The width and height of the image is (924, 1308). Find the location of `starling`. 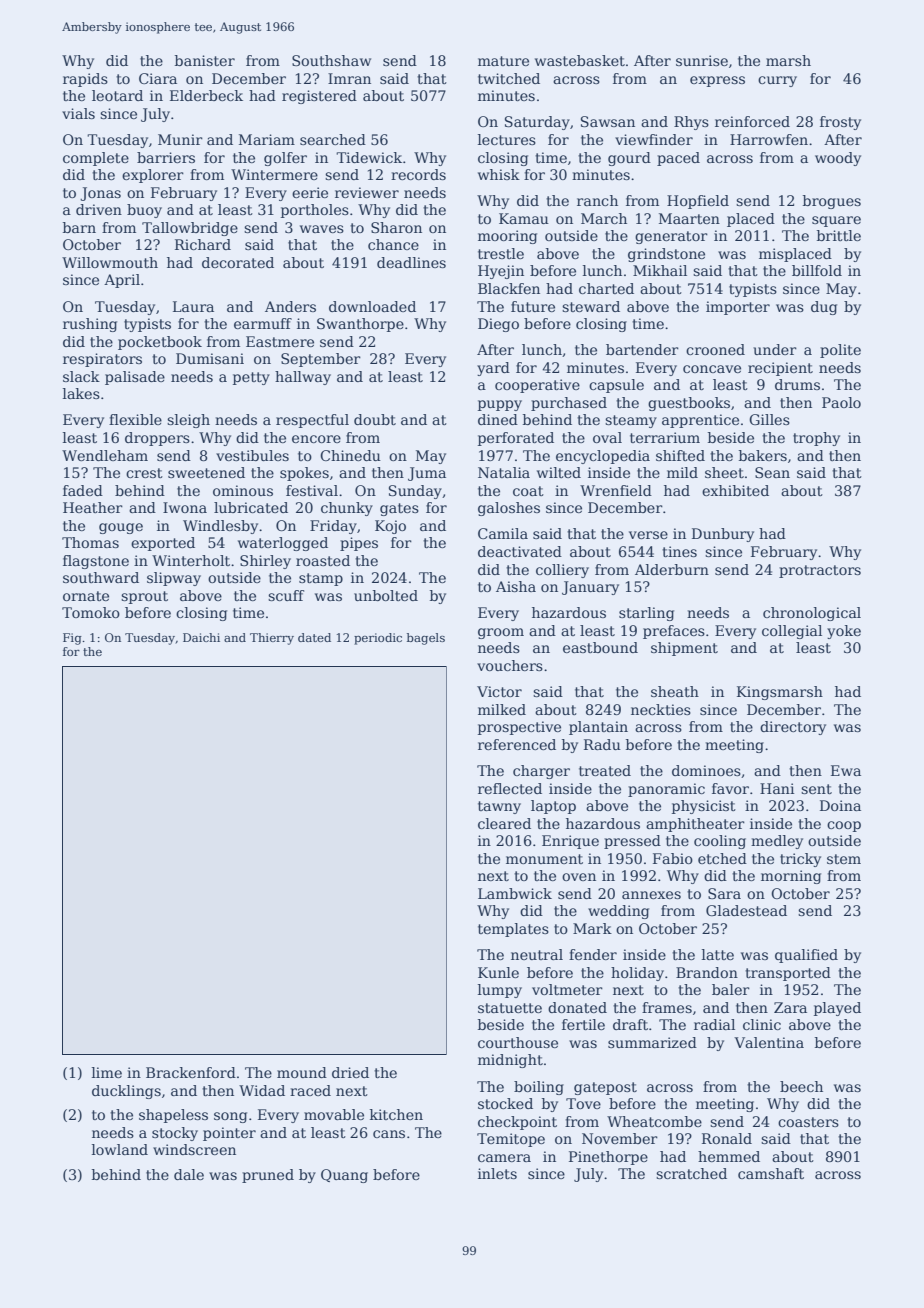

starling is located at coordinates (646, 614).
